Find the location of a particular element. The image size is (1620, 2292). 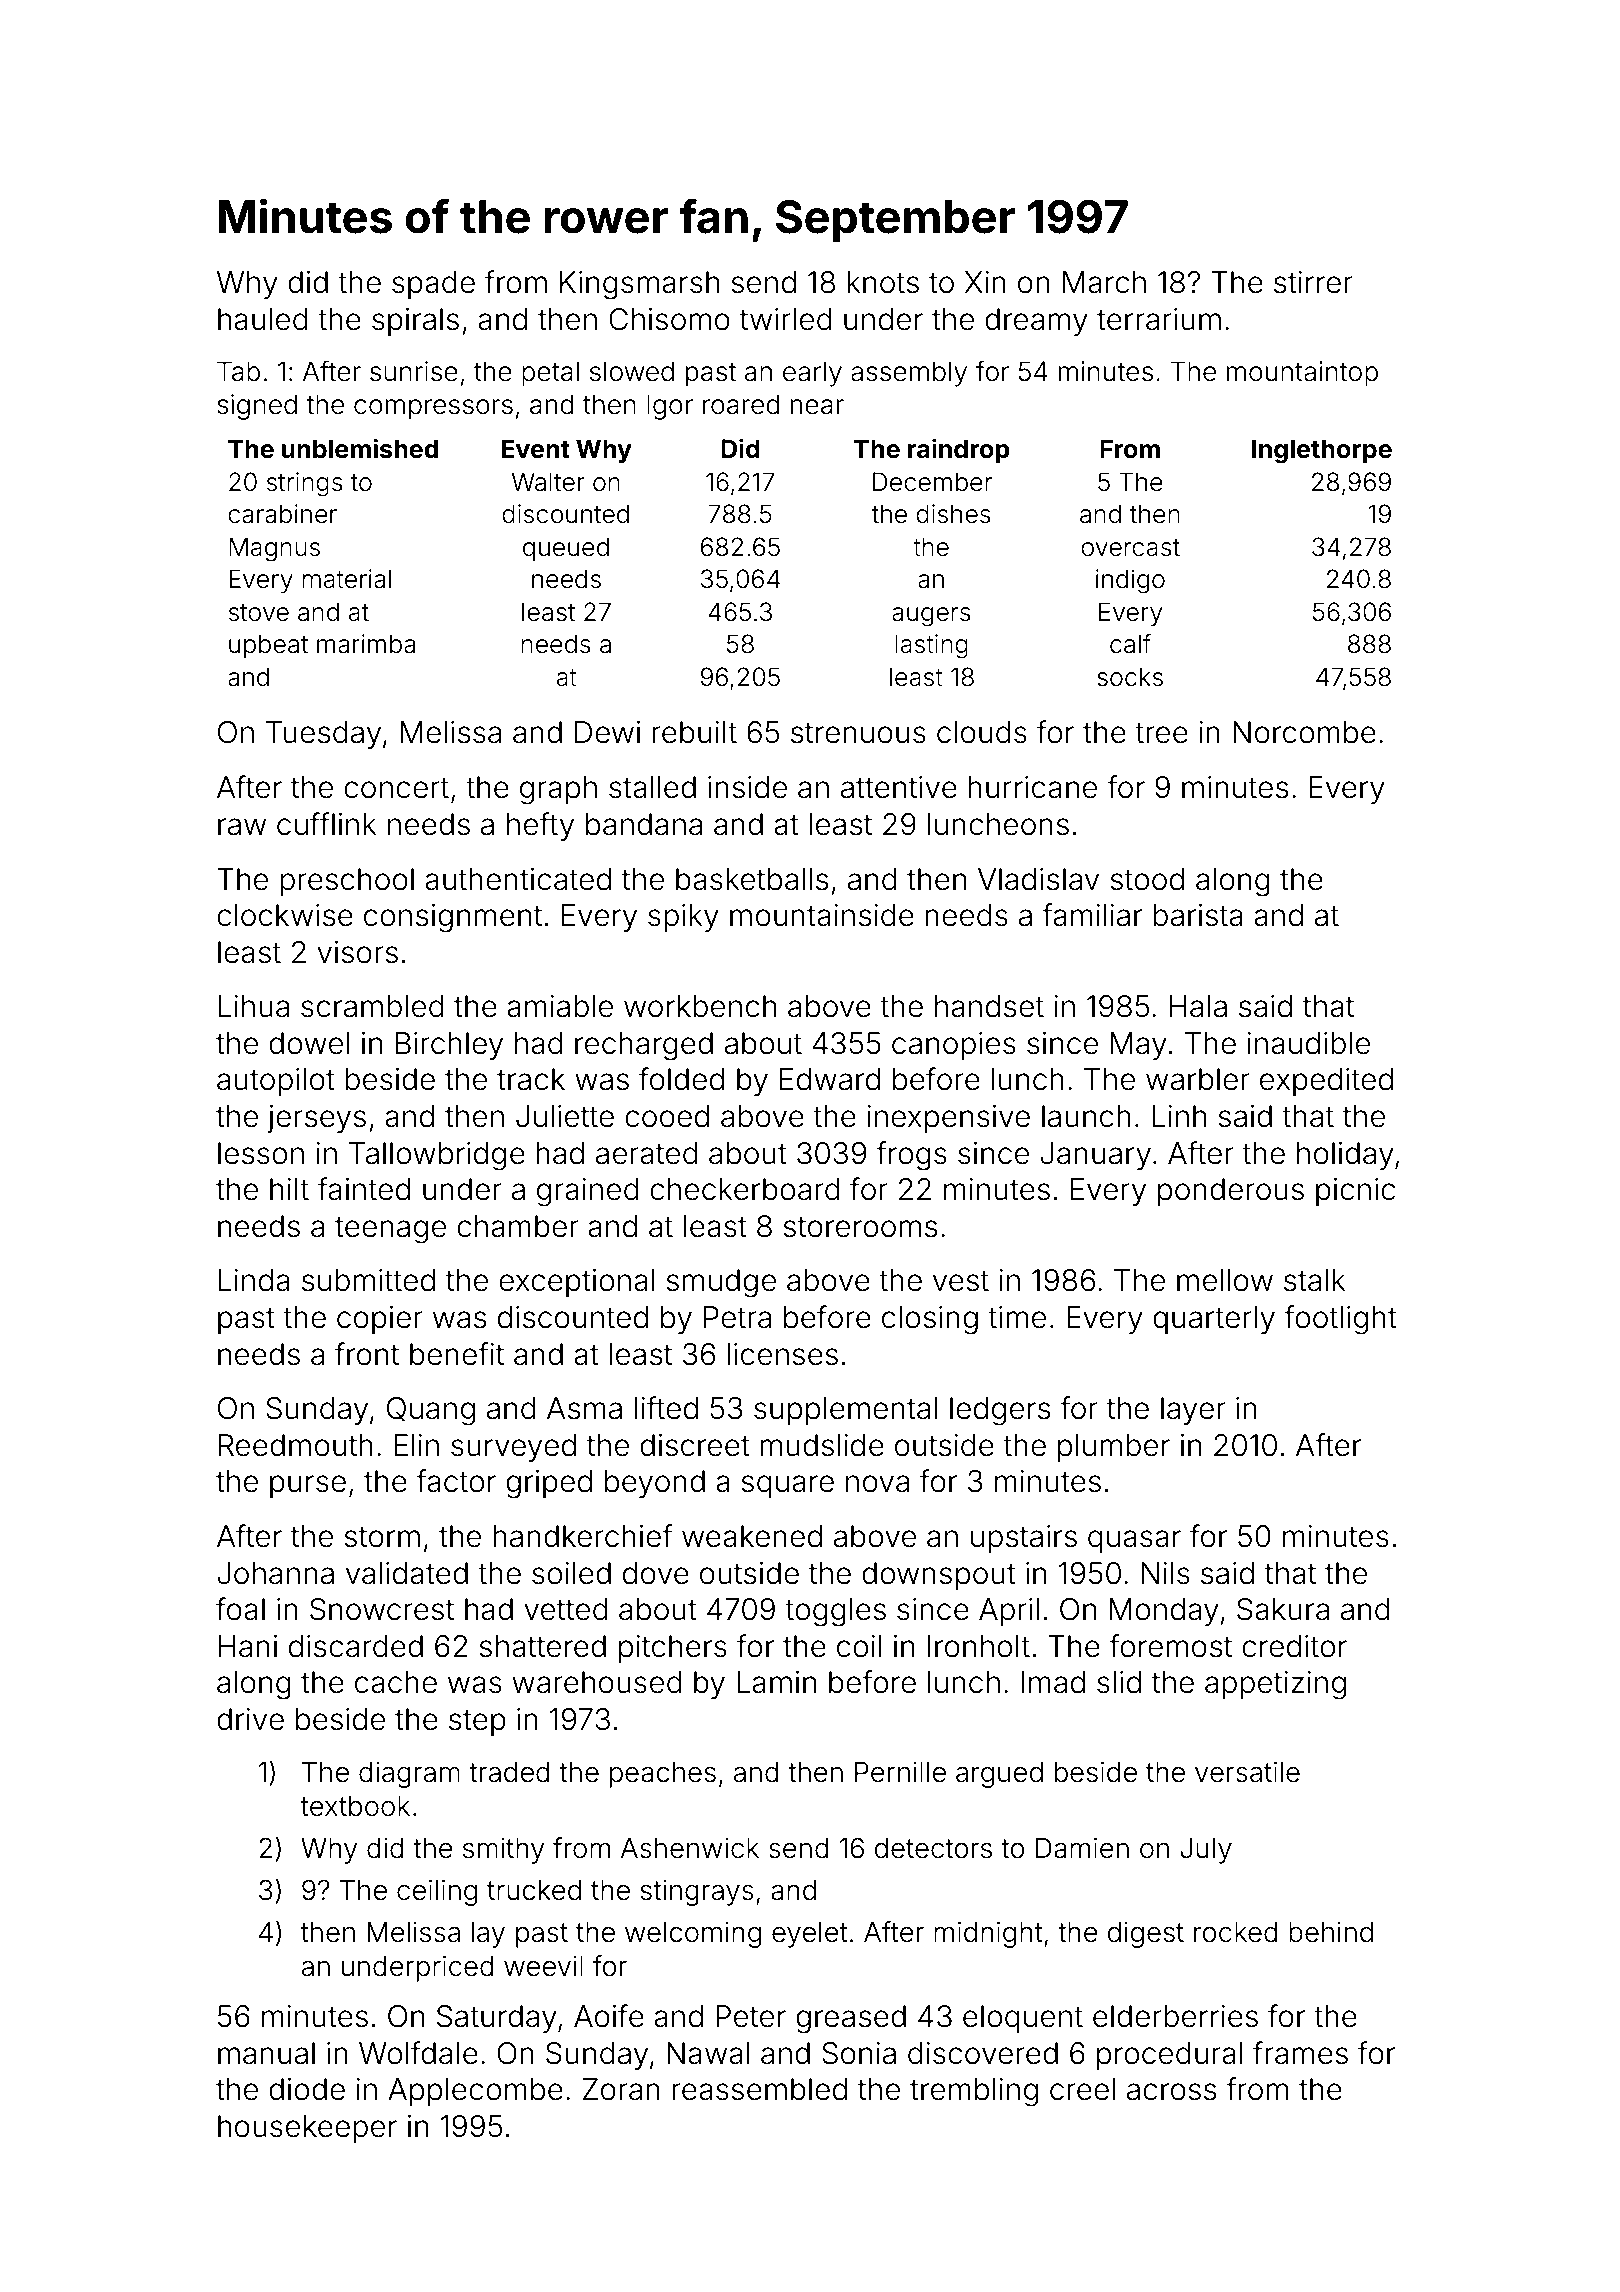

manual is located at coordinates (266, 2053).
